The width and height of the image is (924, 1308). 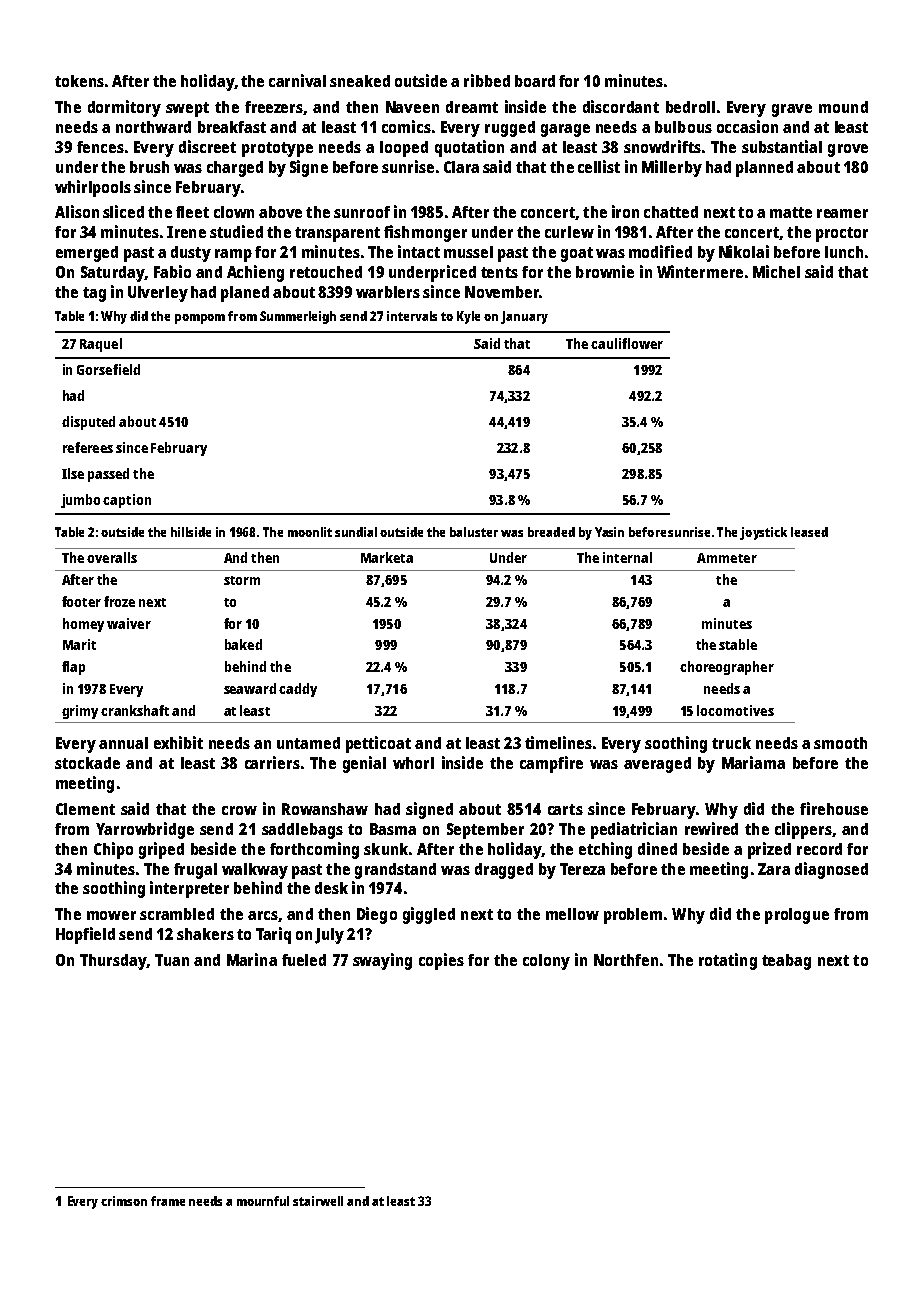 What do you see at coordinates (840, 743) in the image?
I see `smooth` at bounding box center [840, 743].
